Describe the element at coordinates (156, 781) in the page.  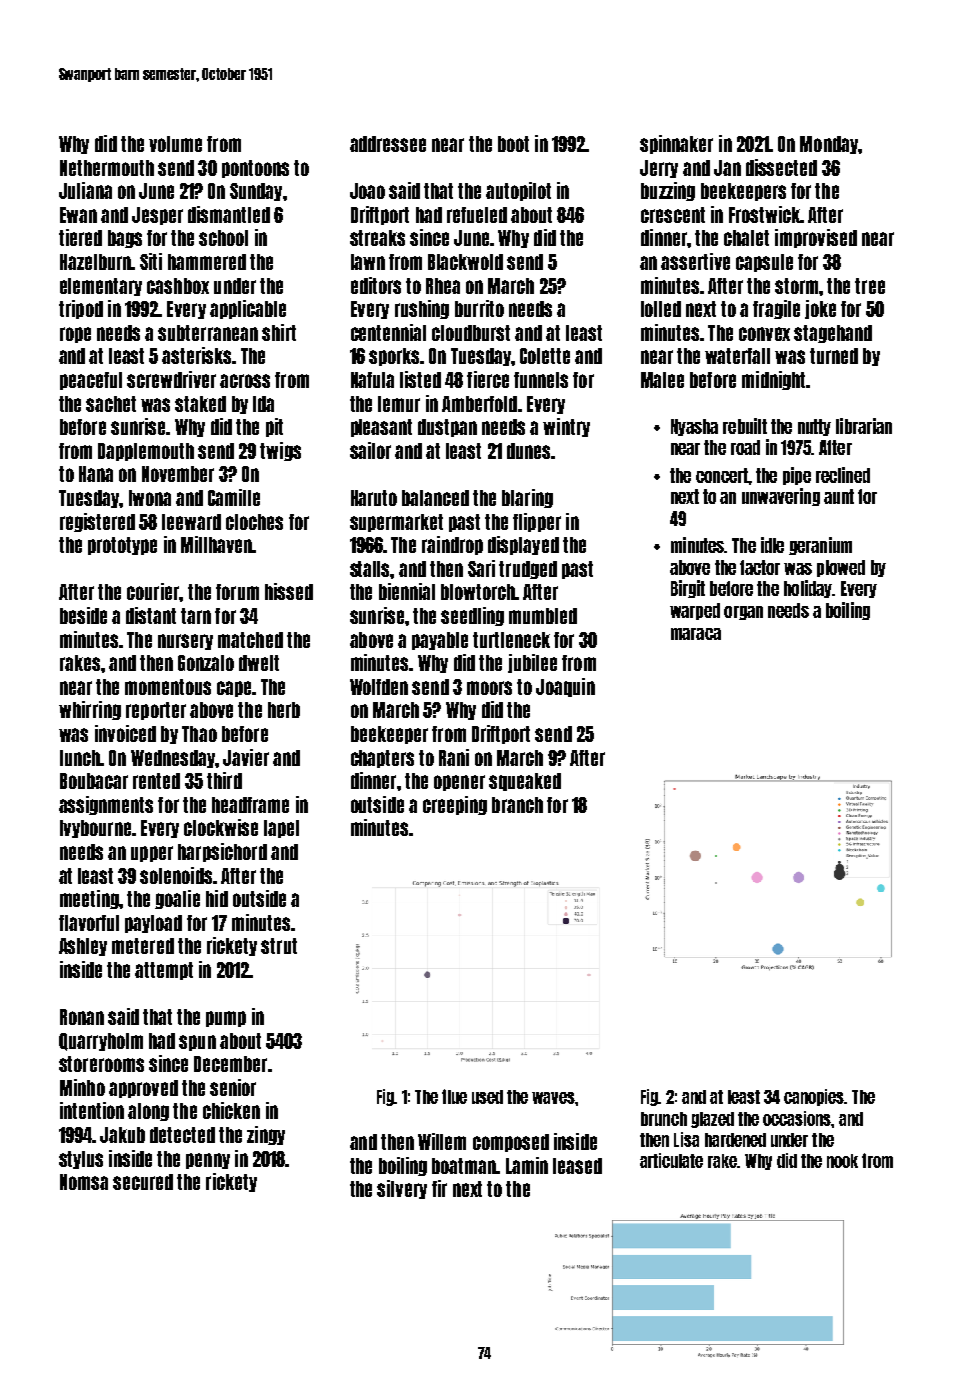
I see `rented` at that location.
